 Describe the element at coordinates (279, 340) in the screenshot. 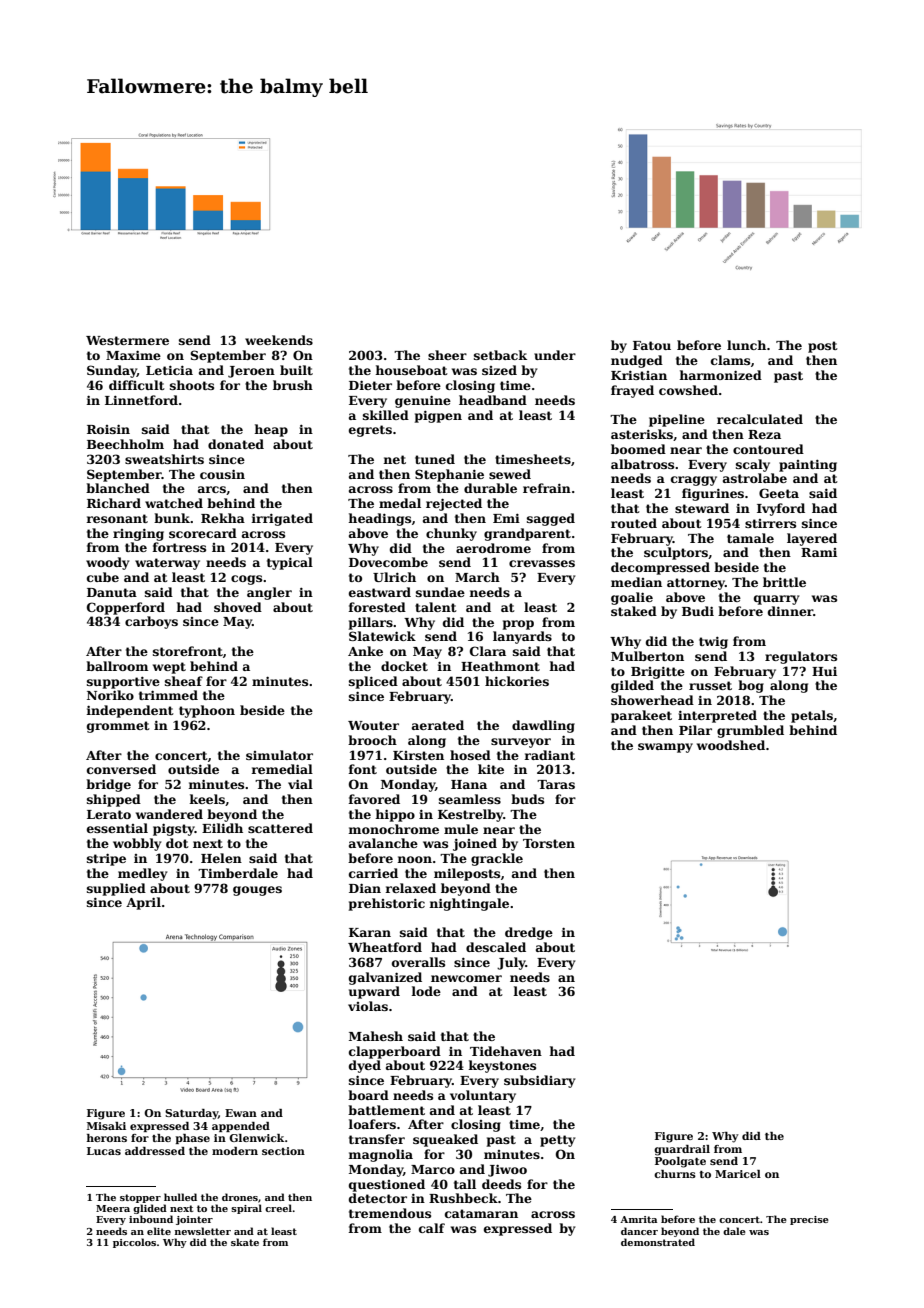

I see `weekends` at that location.
